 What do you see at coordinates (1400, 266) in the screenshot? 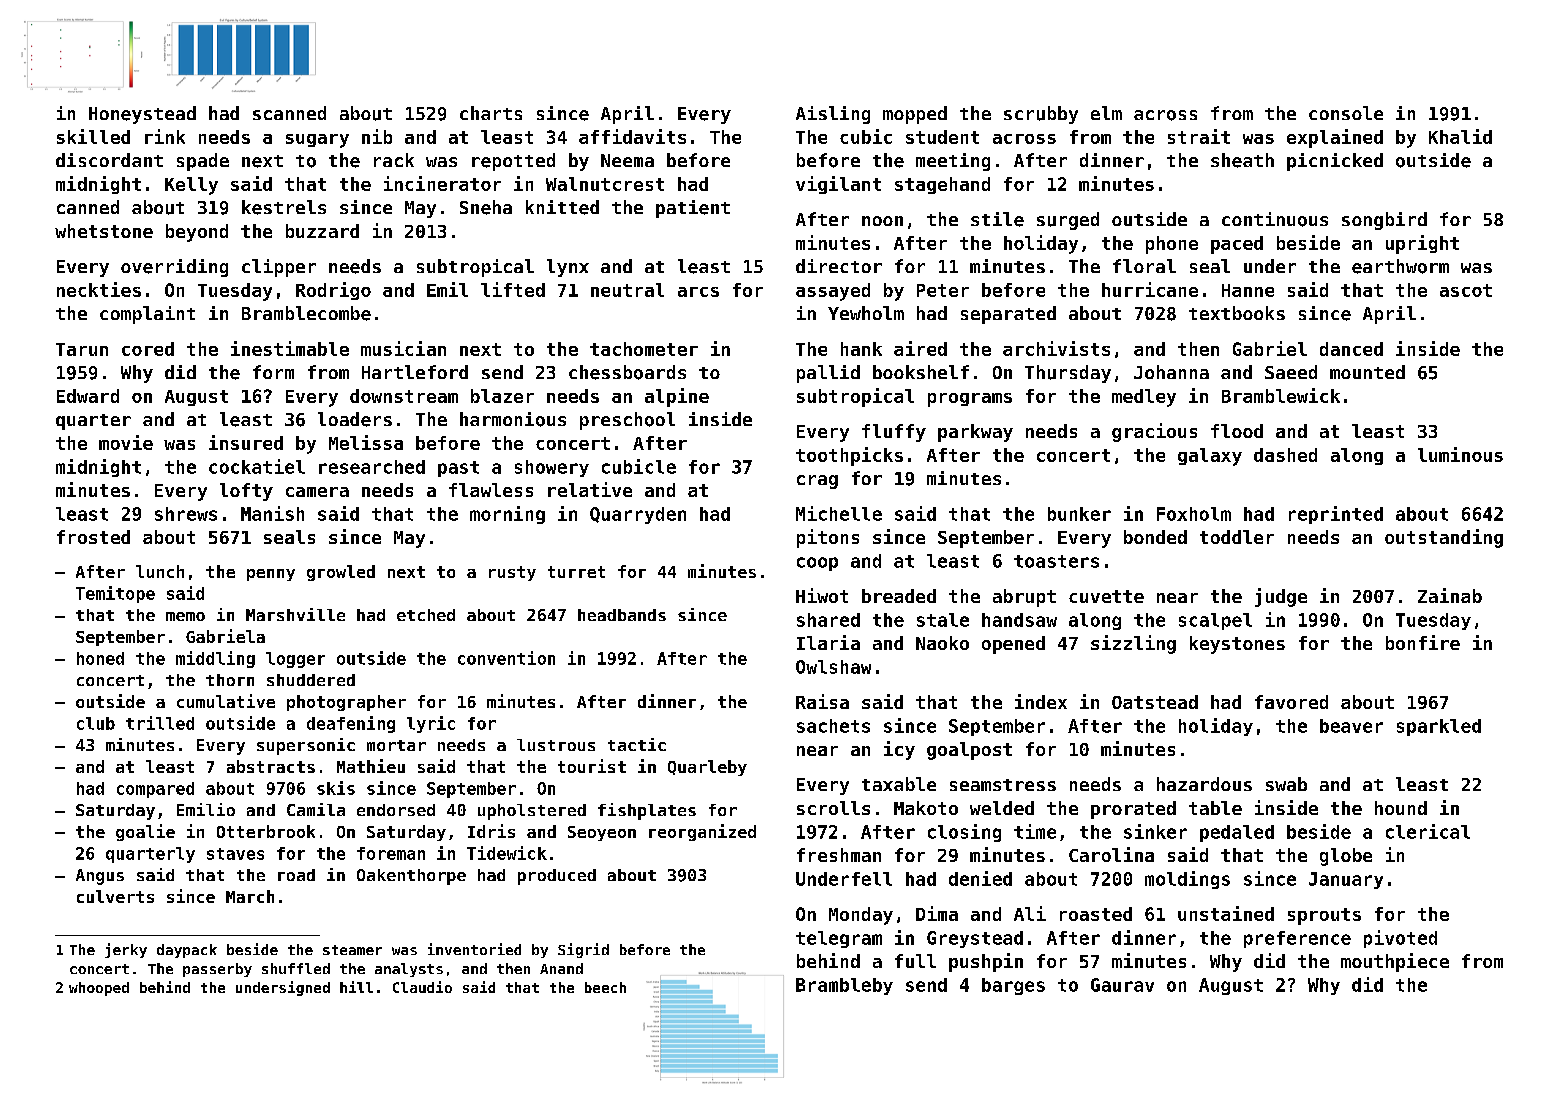
I see `earthworm` at bounding box center [1400, 266].
